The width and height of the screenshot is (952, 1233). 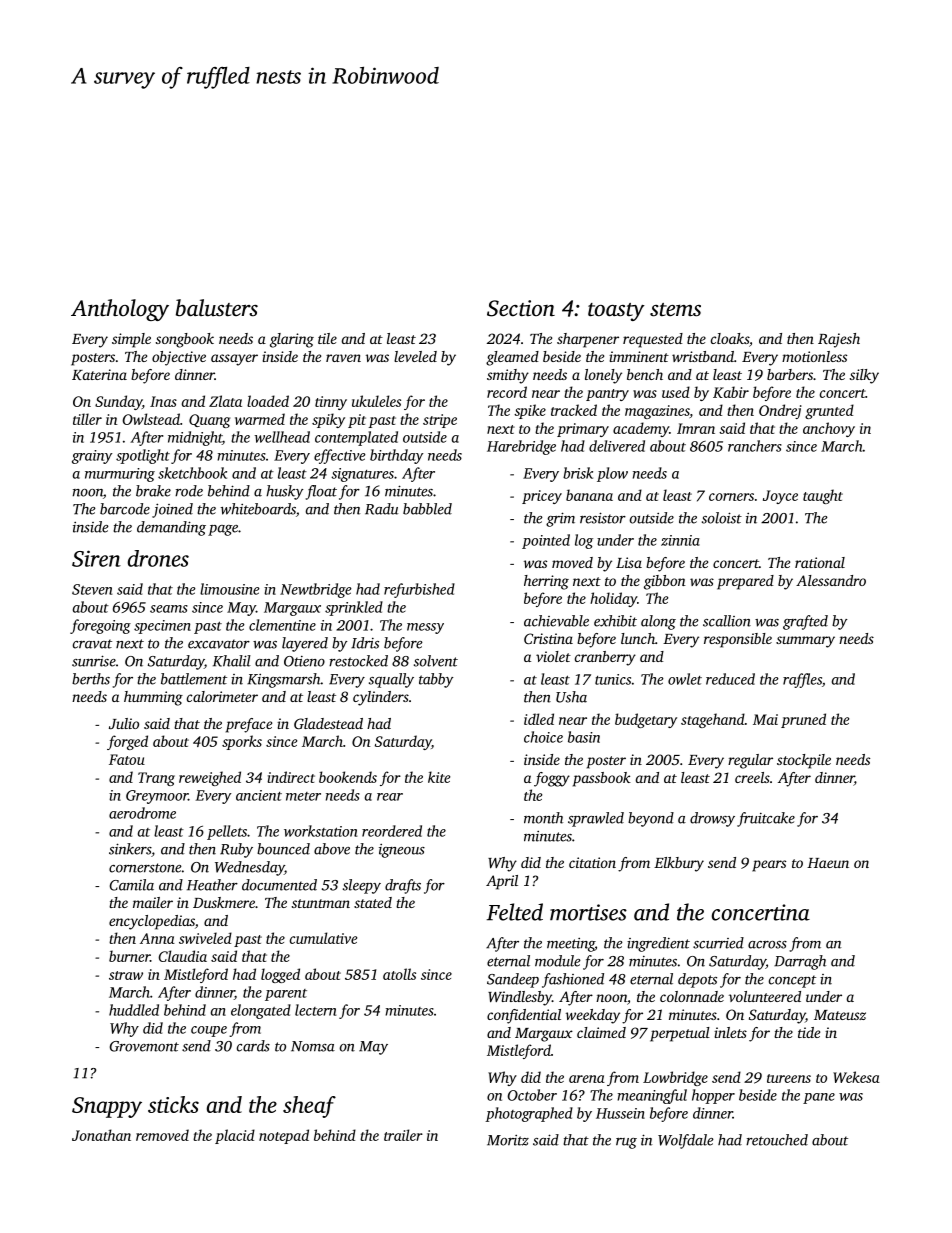 I want to click on Steven, so click(x=92, y=589).
